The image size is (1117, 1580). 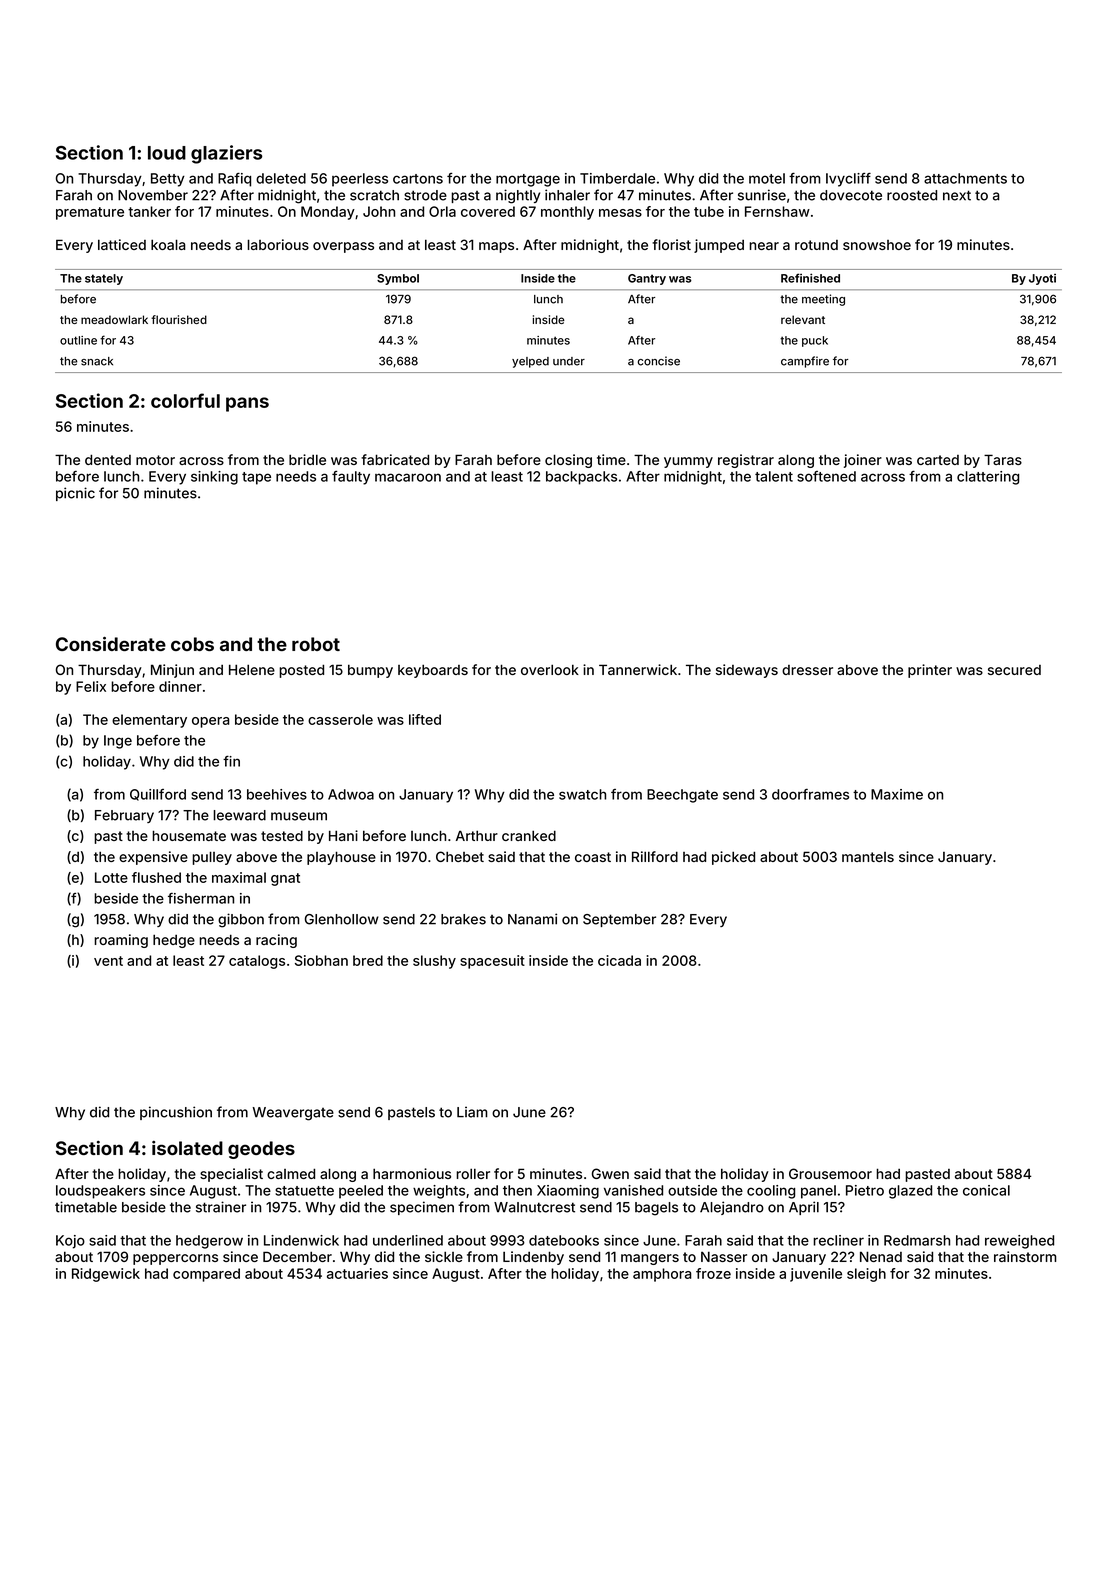 What do you see at coordinates (176, 1113) in the screenshot?
I see `pincushion` at bounding box center [176, 1113].
